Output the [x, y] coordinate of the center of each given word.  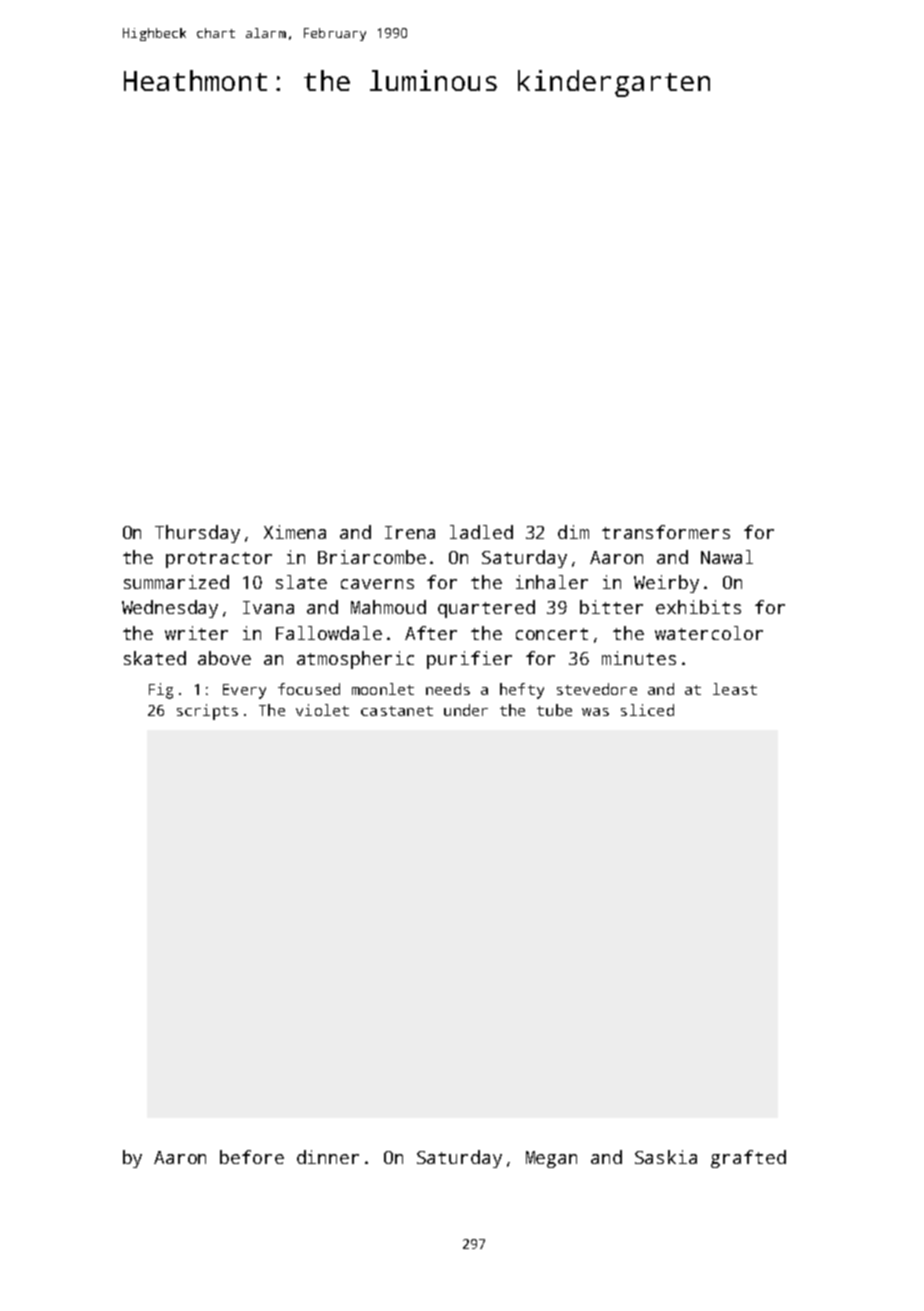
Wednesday [170, 609]
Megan [551, 1159]
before [252, 1157]
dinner [328, 1157]
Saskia [666, 1157]
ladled [481, 532]
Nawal [727, 557]
